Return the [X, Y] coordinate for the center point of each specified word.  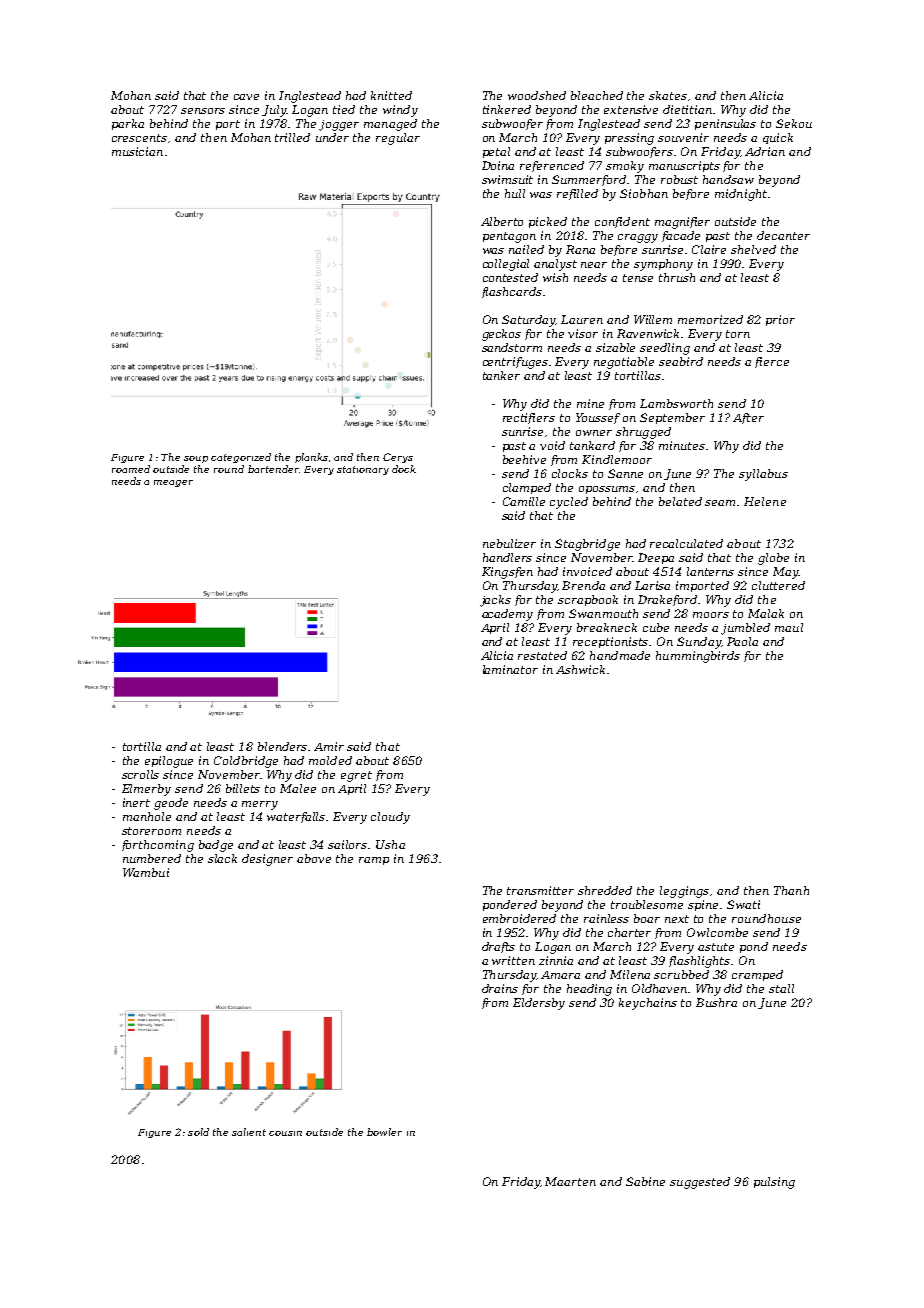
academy [507, 615]
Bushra [716, 1002]
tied [344, 109]
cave [246, 97]
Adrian [765, 151]
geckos [501, 335]
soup [196, 459]
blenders [283, 746]
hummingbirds [698, 657]
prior [780, 320]
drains [500, 988]
